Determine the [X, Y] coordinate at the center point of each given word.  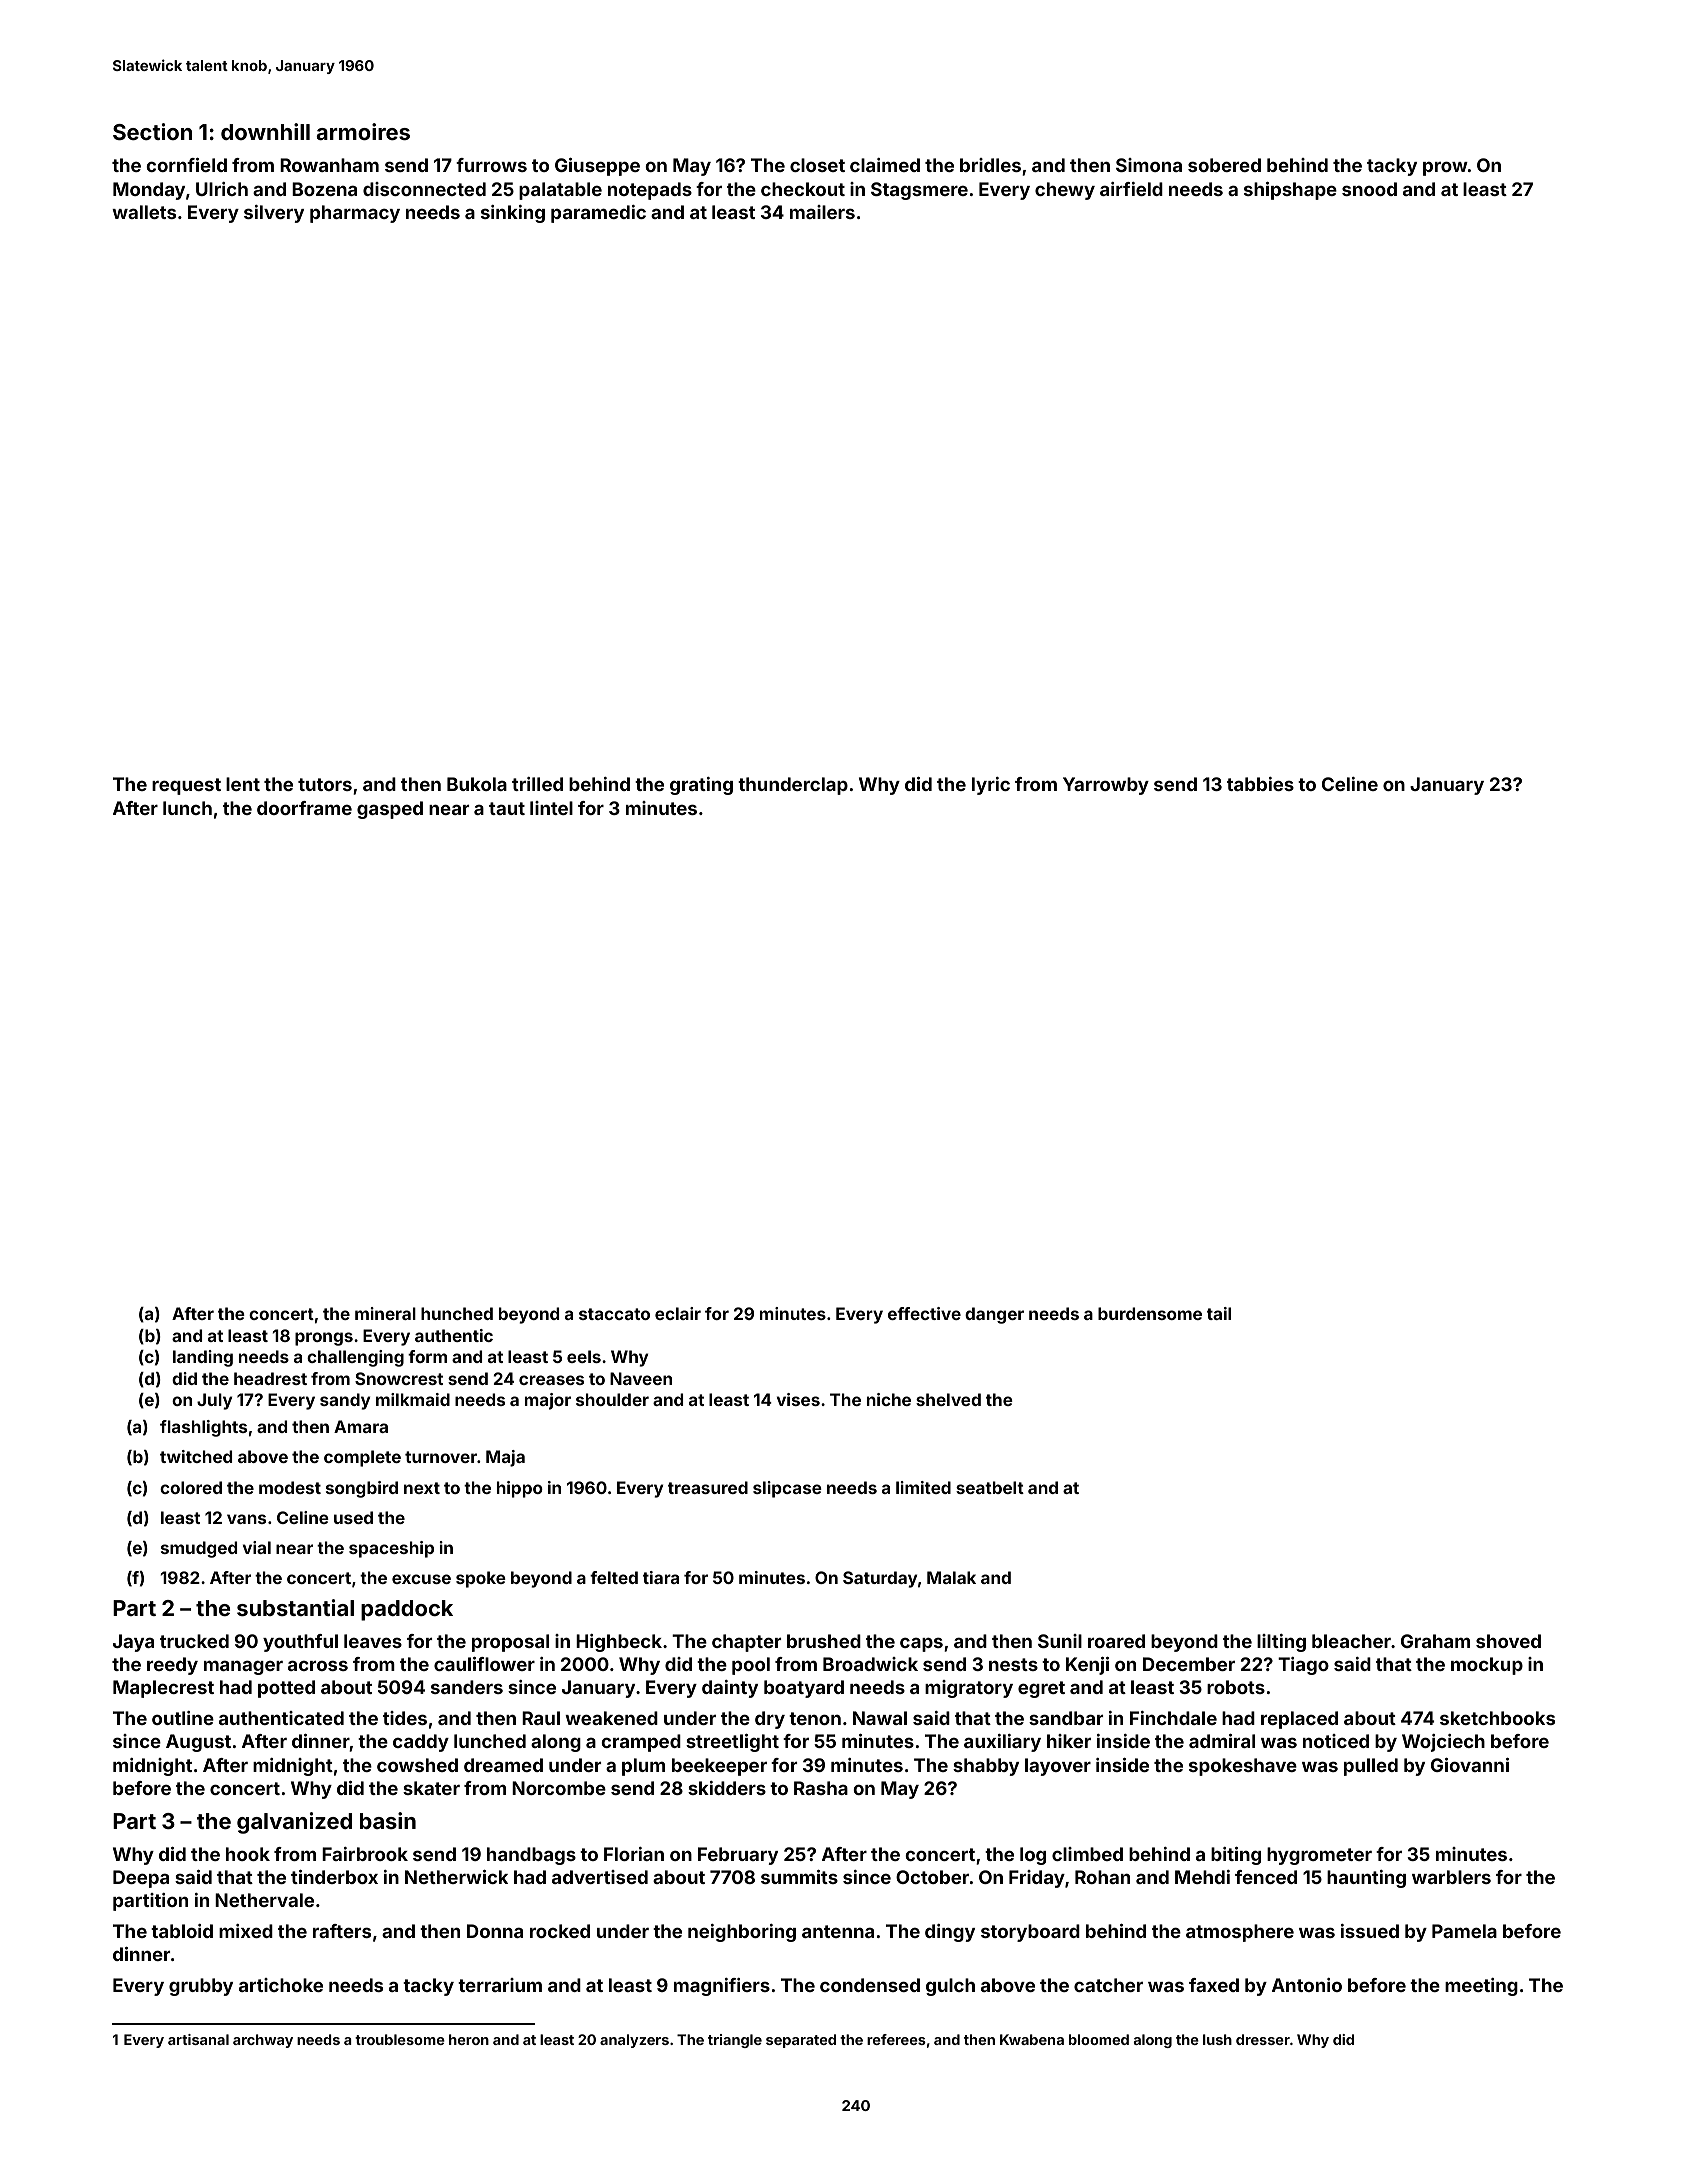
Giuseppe [597, 167]
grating [701, 786]
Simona [1149, 165]
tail [1219, 1313]
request [186, 786]
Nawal [880, 1718]
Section [152, 131]
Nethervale [264, 1900]
